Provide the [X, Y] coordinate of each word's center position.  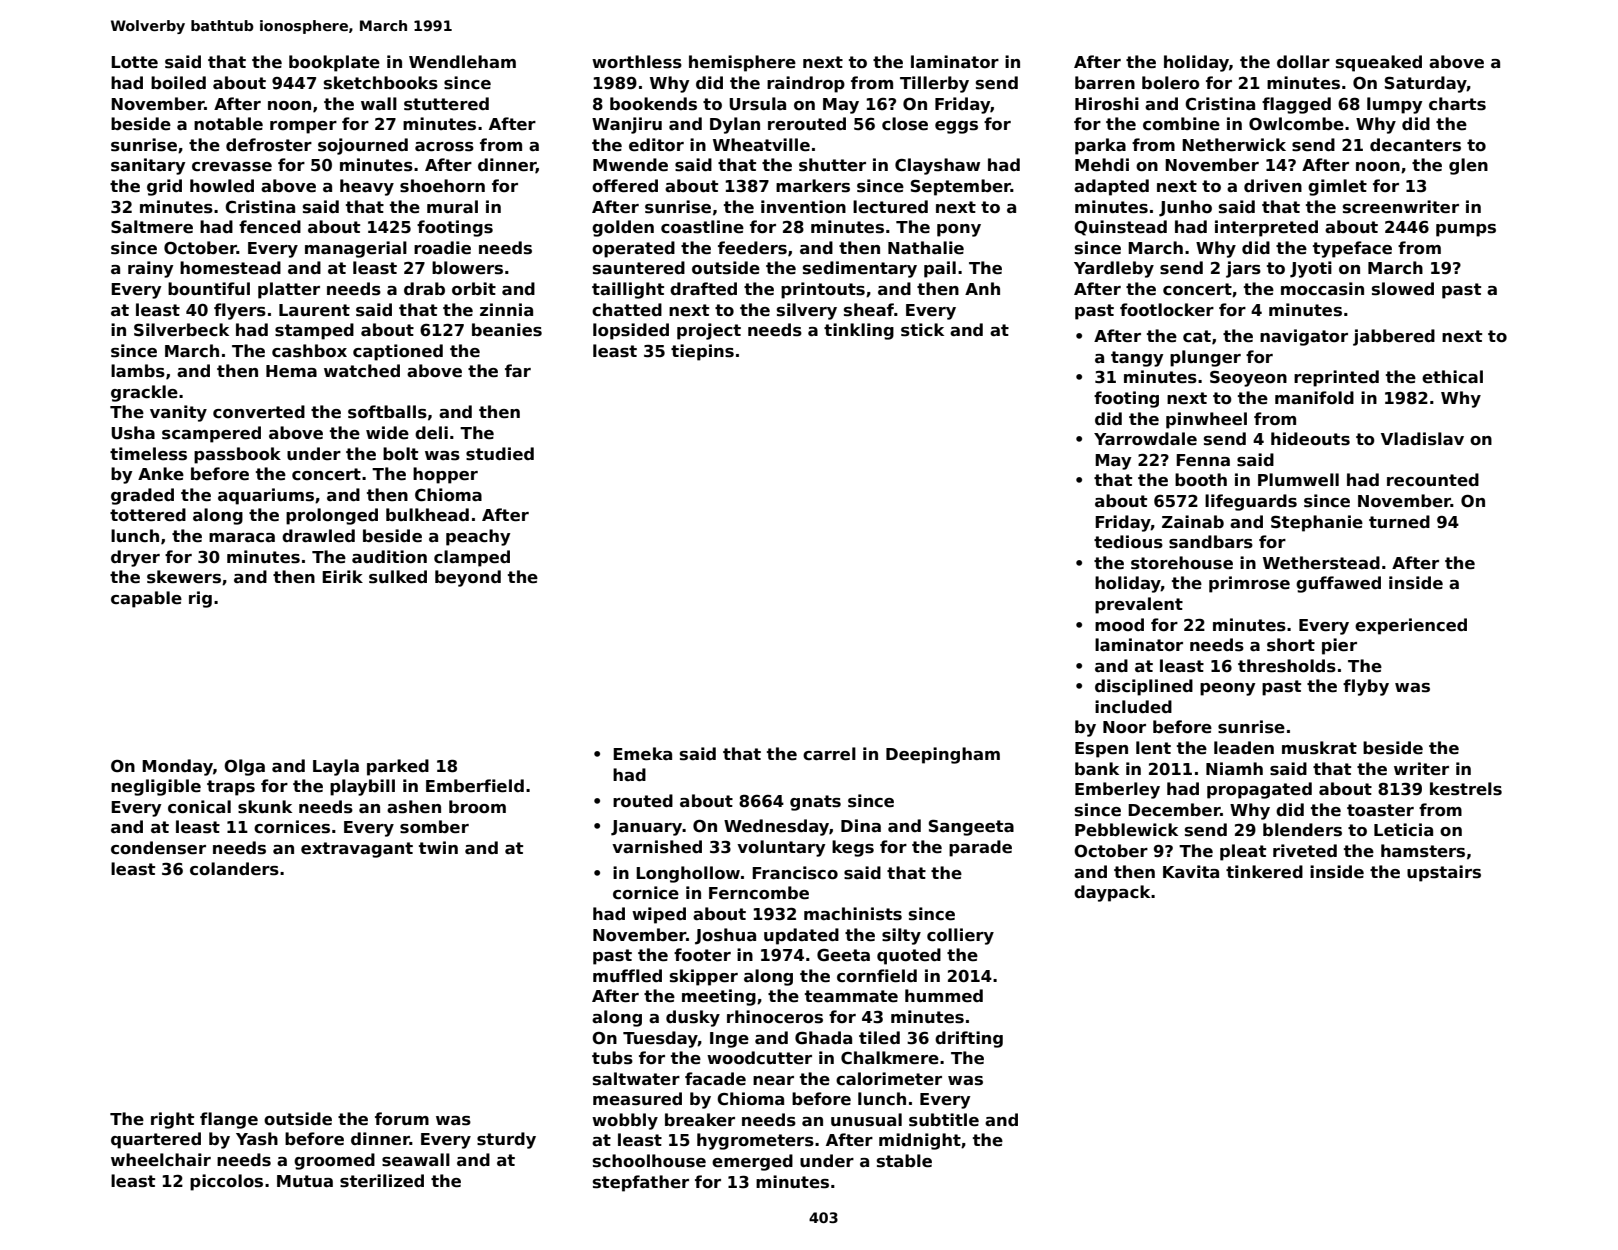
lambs [138, 371]
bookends [653, 104]
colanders [234, 869]
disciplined [1144, 687]
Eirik [342, 576]
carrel [829, 754]
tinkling [859, 331]
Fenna [1203, 460]
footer [702, 955]
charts [1457, 104]
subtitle [944, 1120]
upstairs [1444, 873]
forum [402, 1119]
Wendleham [462, 62]
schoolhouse [649, 1161]
